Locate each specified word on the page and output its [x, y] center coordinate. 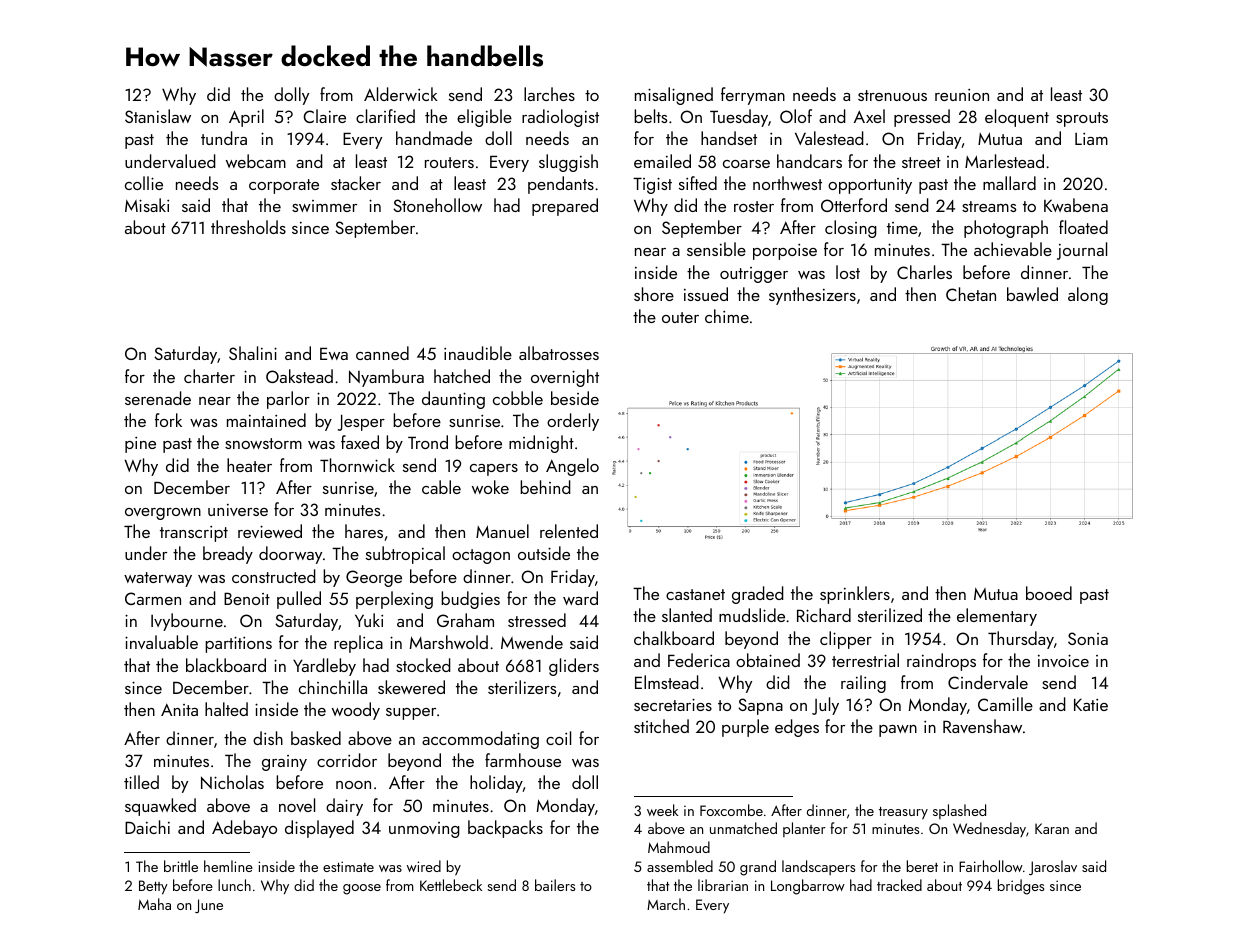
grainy [284, 763]
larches [549, 94]
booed [1049, 593]
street [921, 162]
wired [424, 866]
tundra [224, 138]
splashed [959, 811]
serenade [158, 398]
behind [545, 487]
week [662, 810]
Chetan [971, 294]
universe [238, 510]
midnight [541, 444]
